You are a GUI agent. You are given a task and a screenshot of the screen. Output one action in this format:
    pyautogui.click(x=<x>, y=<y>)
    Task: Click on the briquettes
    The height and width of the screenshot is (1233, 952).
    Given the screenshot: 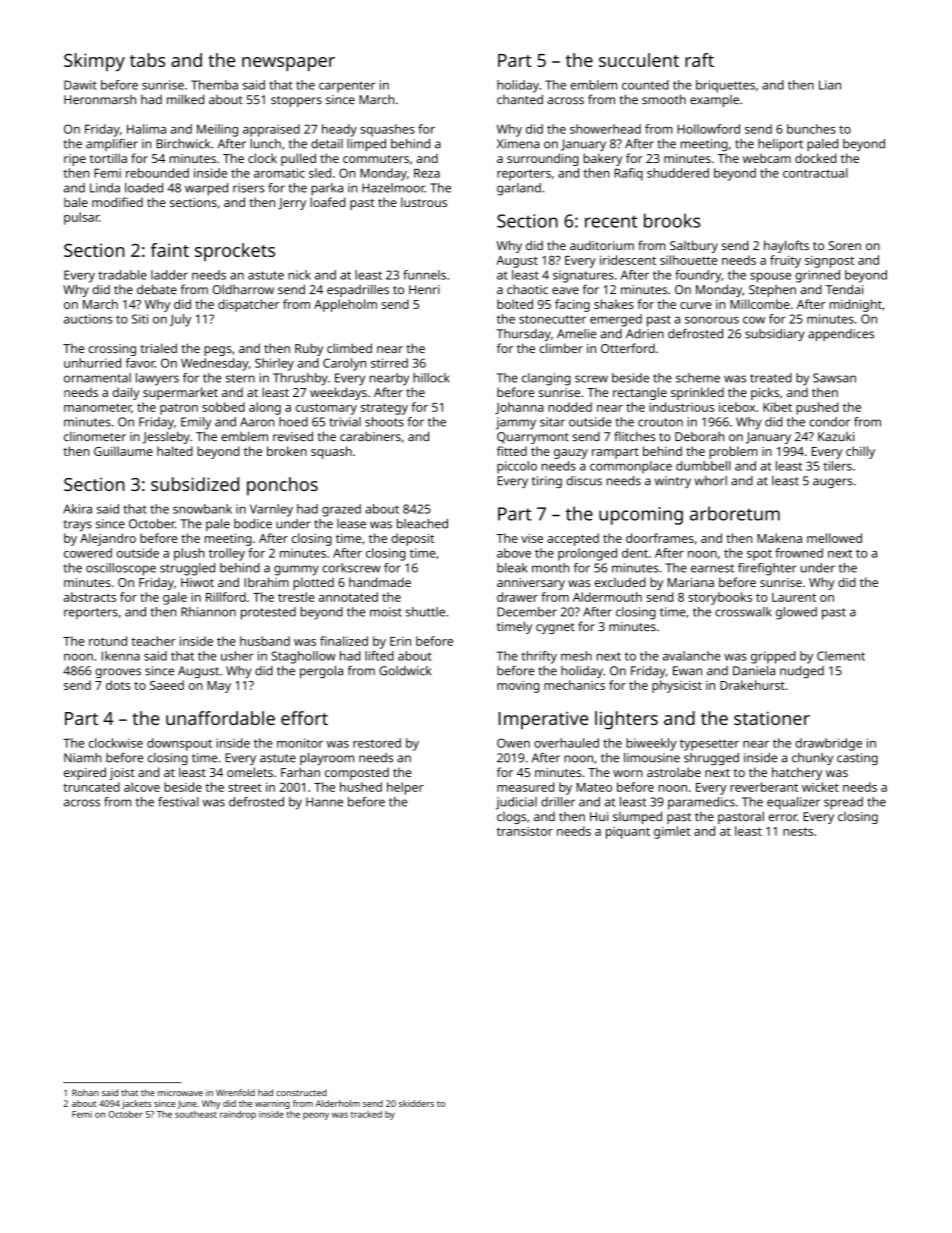 What is the action you would take?
    pyautogui.click(x=725, y=86)
